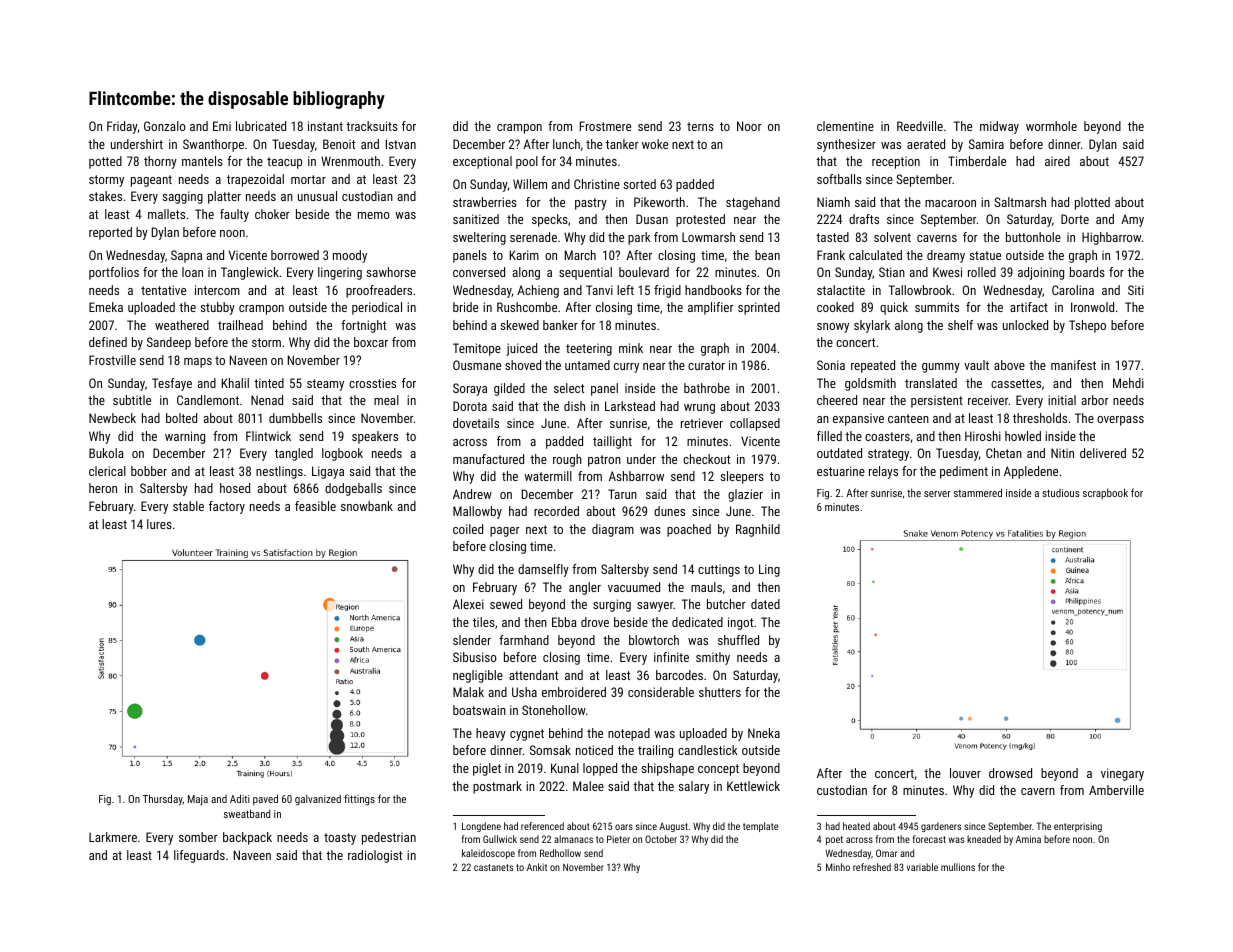  Describe the element at coordinates (267, 400) in the image. I see `Nenad` at that location.
